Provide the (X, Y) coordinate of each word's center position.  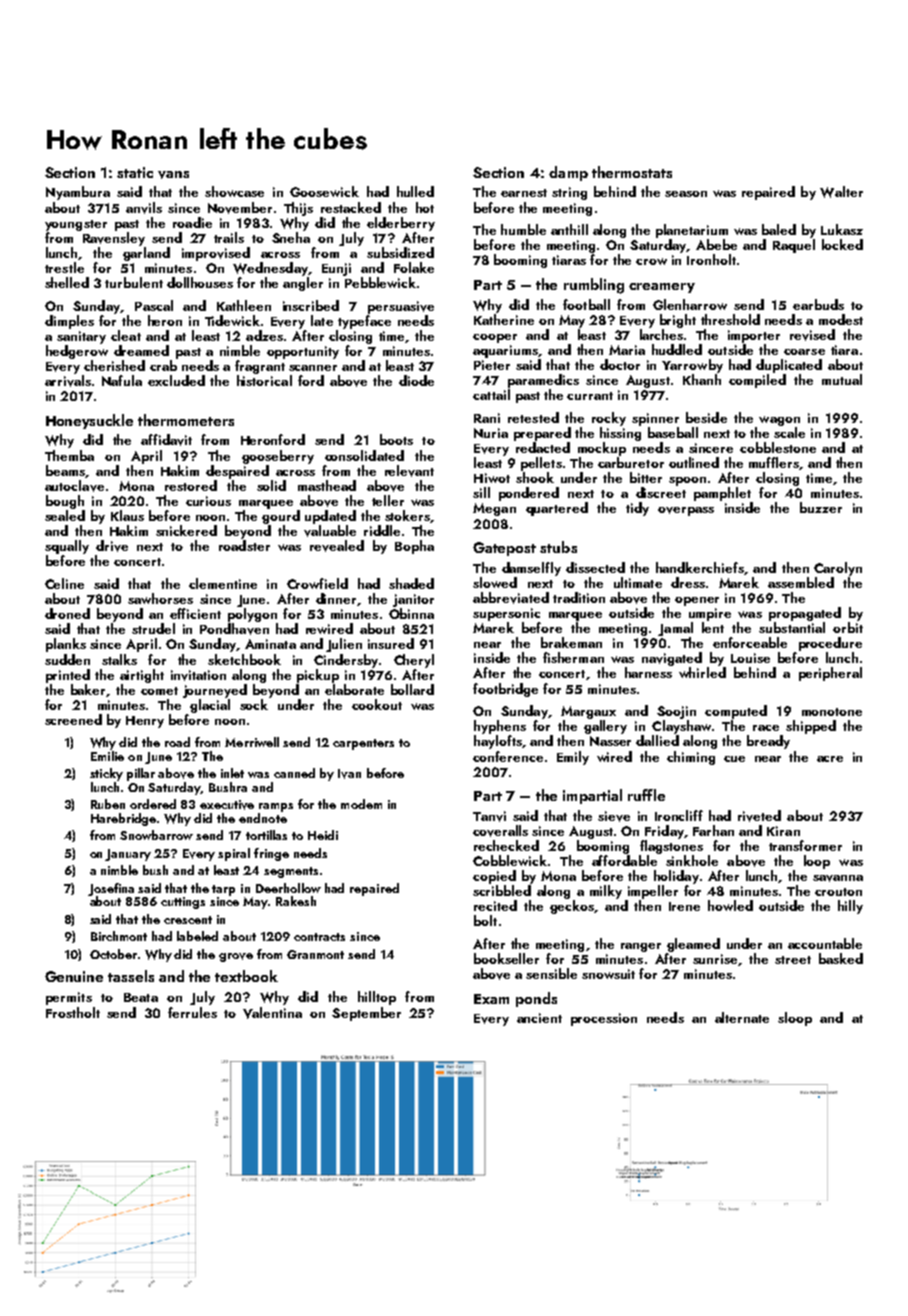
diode (416, 380)
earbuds (818, 304)
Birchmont (119, 936)
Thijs (298, 209)
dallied (657, 740)
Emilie (107, 756)
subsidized (400, 252)
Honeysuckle (89, 421)
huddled (677, 349)
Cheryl (414, 661)
